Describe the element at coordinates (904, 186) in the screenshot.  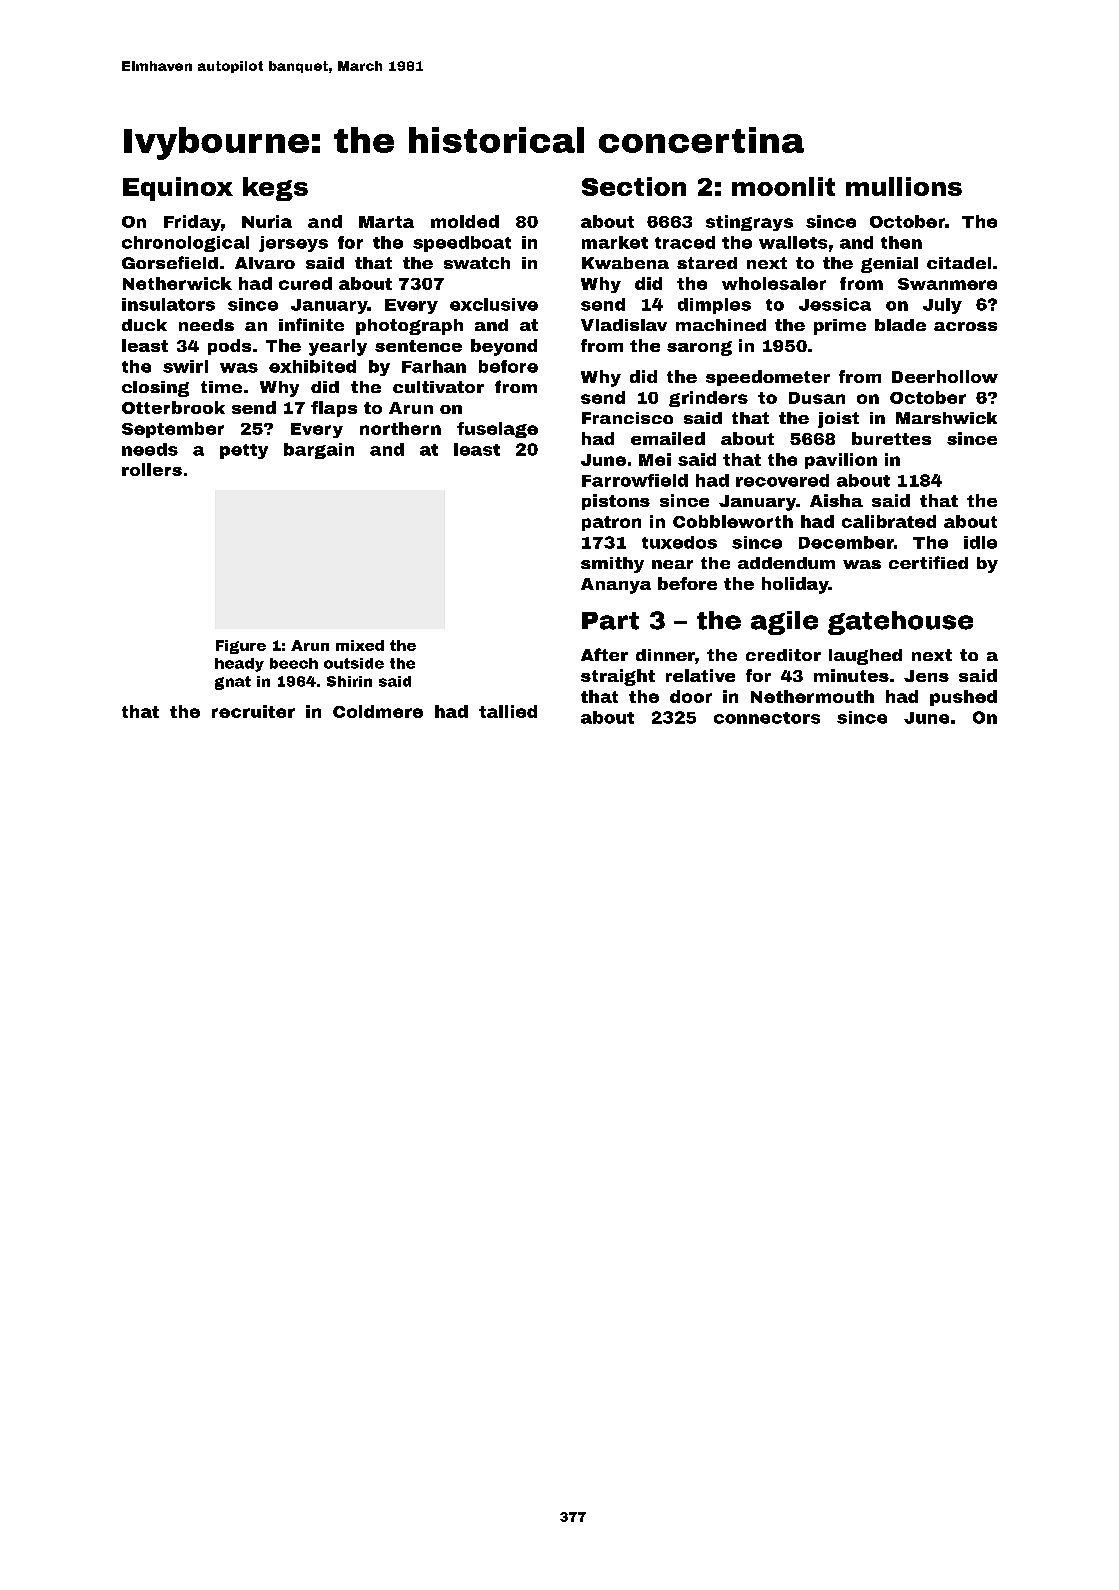
I see `mullions` at that location.
